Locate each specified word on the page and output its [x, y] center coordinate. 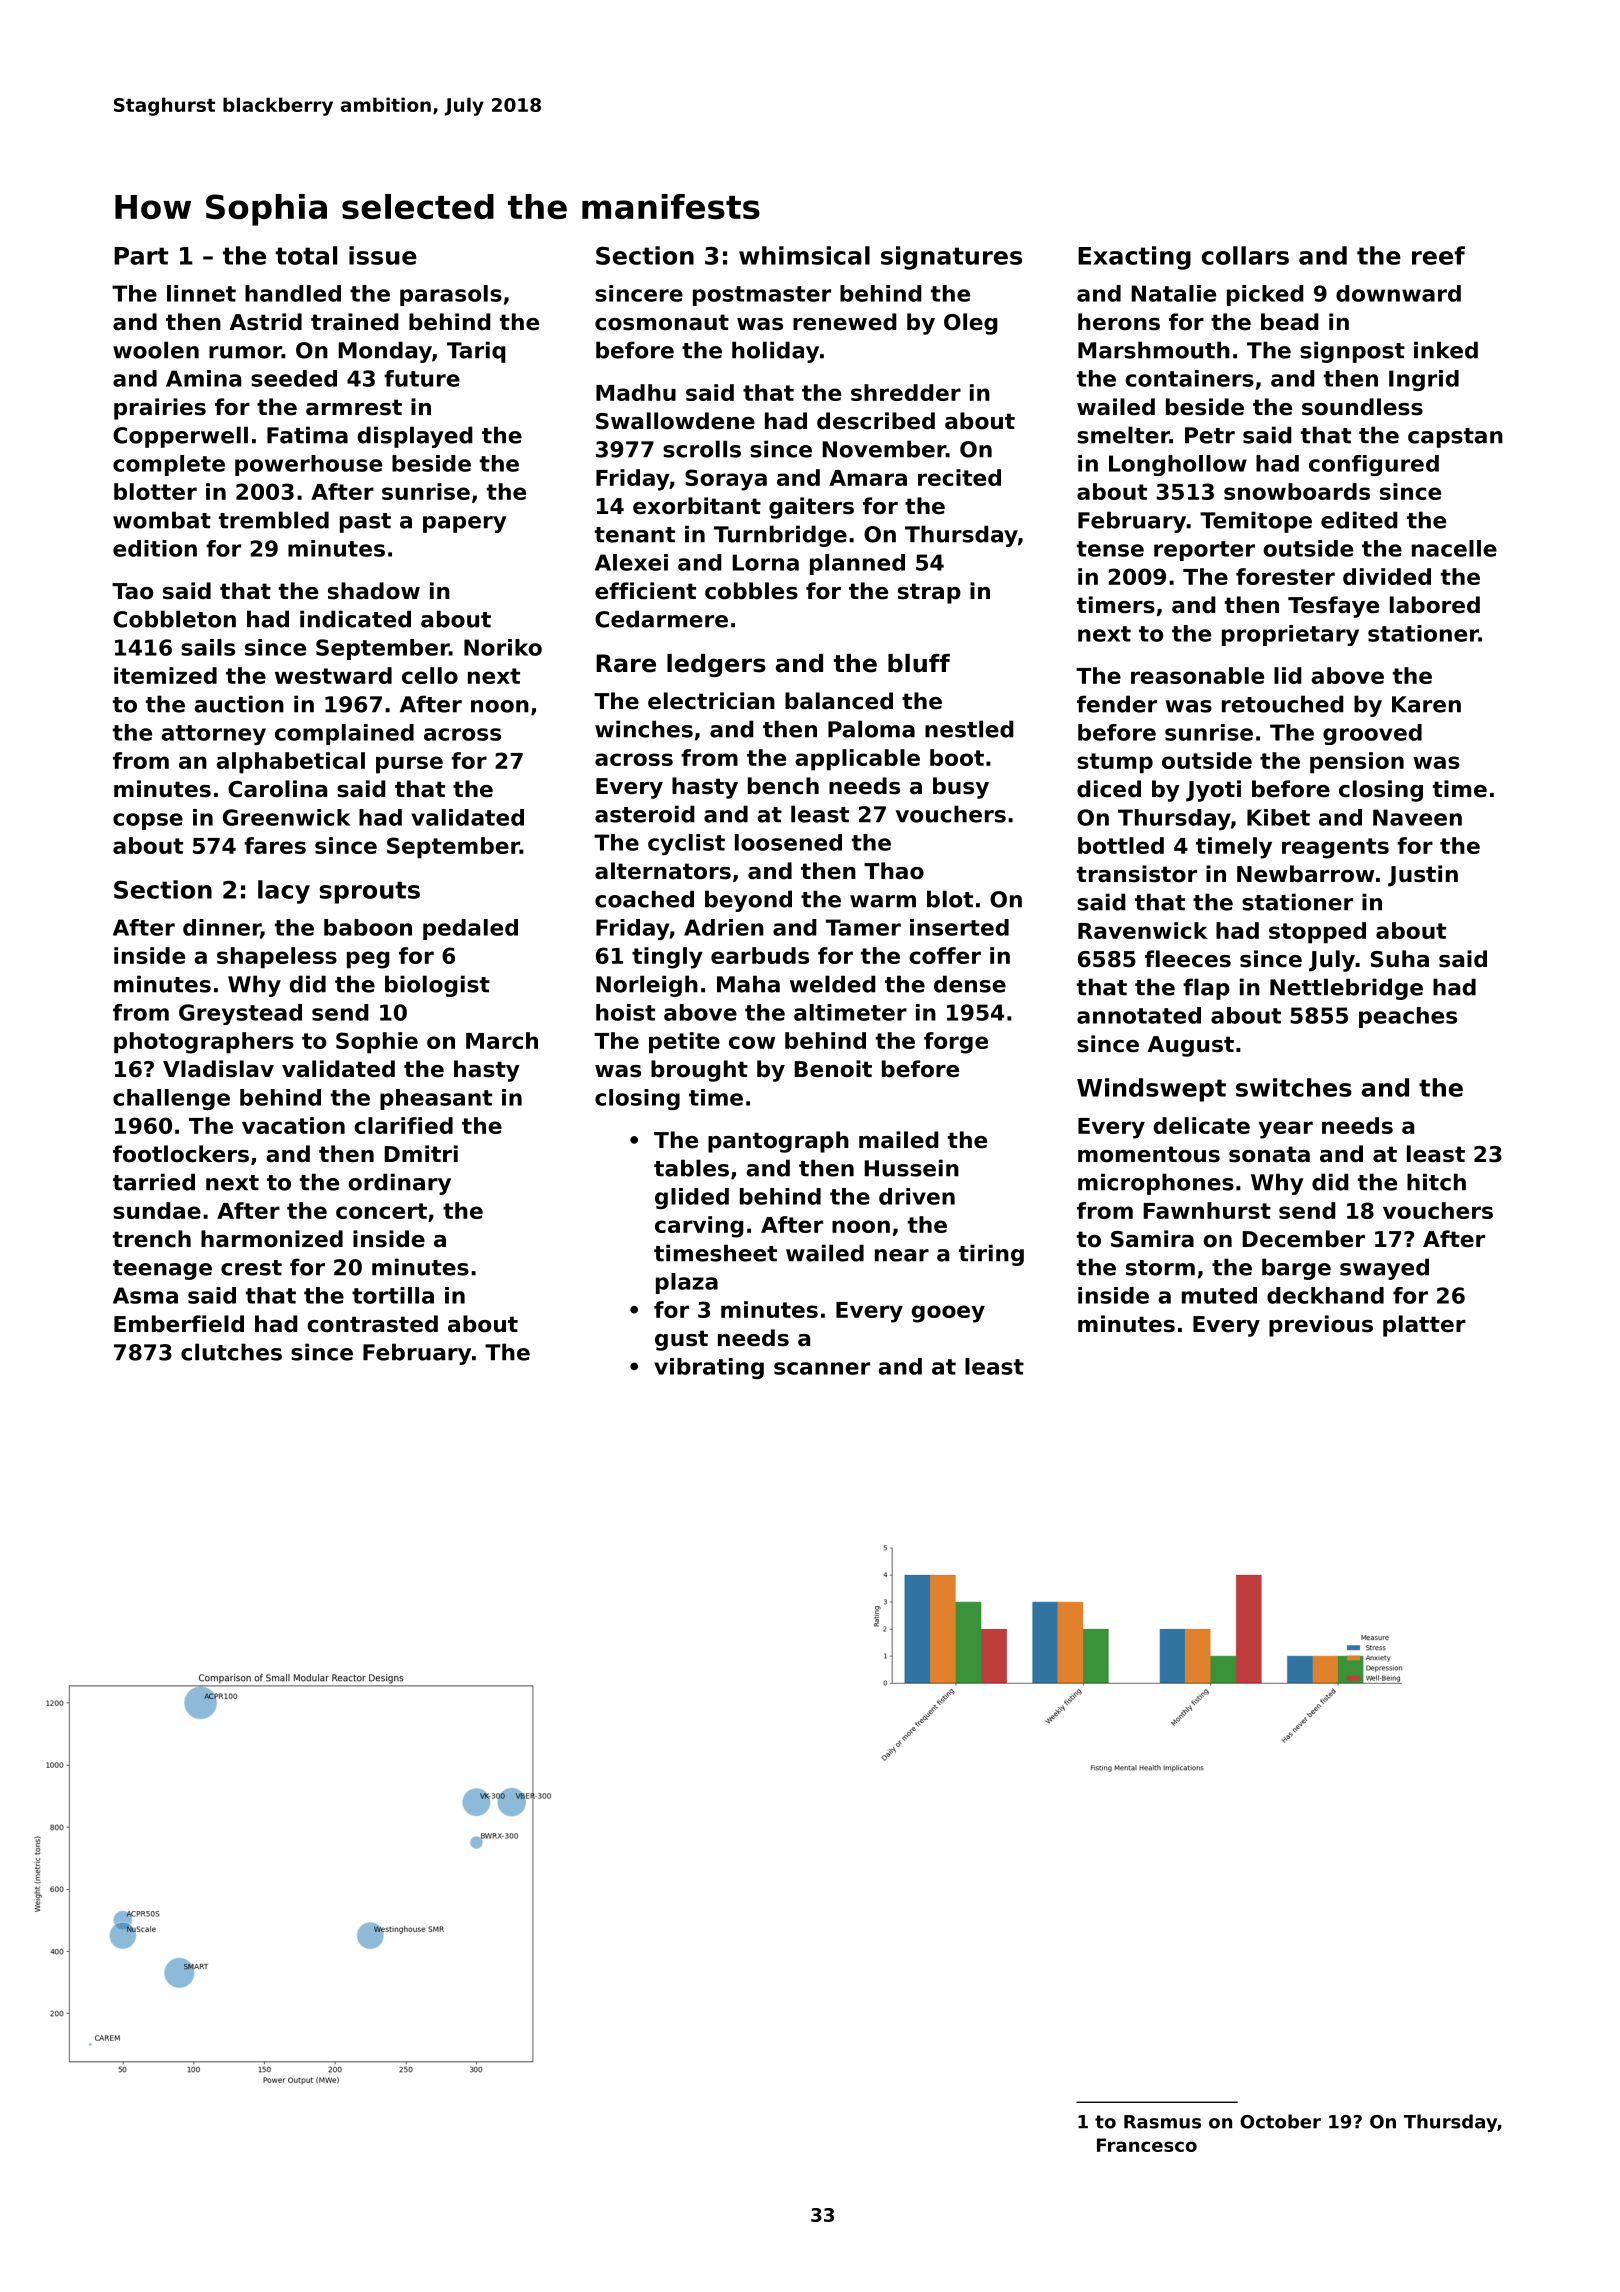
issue [383, 255]
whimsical [804, 255]
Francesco [1147, 2145]
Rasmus [1162, 2122]
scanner [822, 1368]
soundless [1362, 407]
